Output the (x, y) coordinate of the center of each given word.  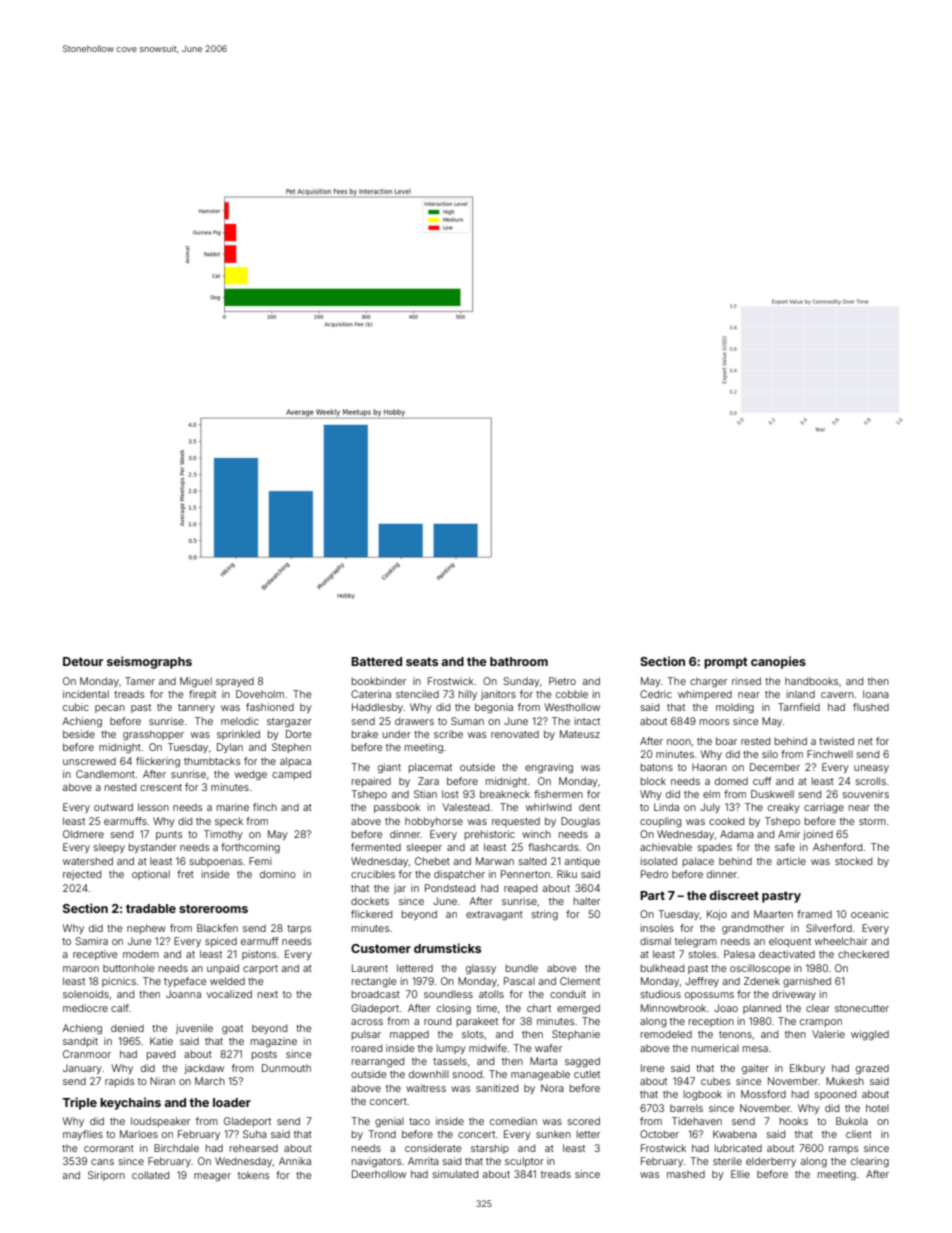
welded (227, 981)
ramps (843, 1150)
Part (652, 895)
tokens (253, 1175)
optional (151, 875)
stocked (853, 861)
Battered (376, 661)
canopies (778, 662)
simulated (455, 1174)
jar (400, 889)
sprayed (235, 682)
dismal (655, 941)
